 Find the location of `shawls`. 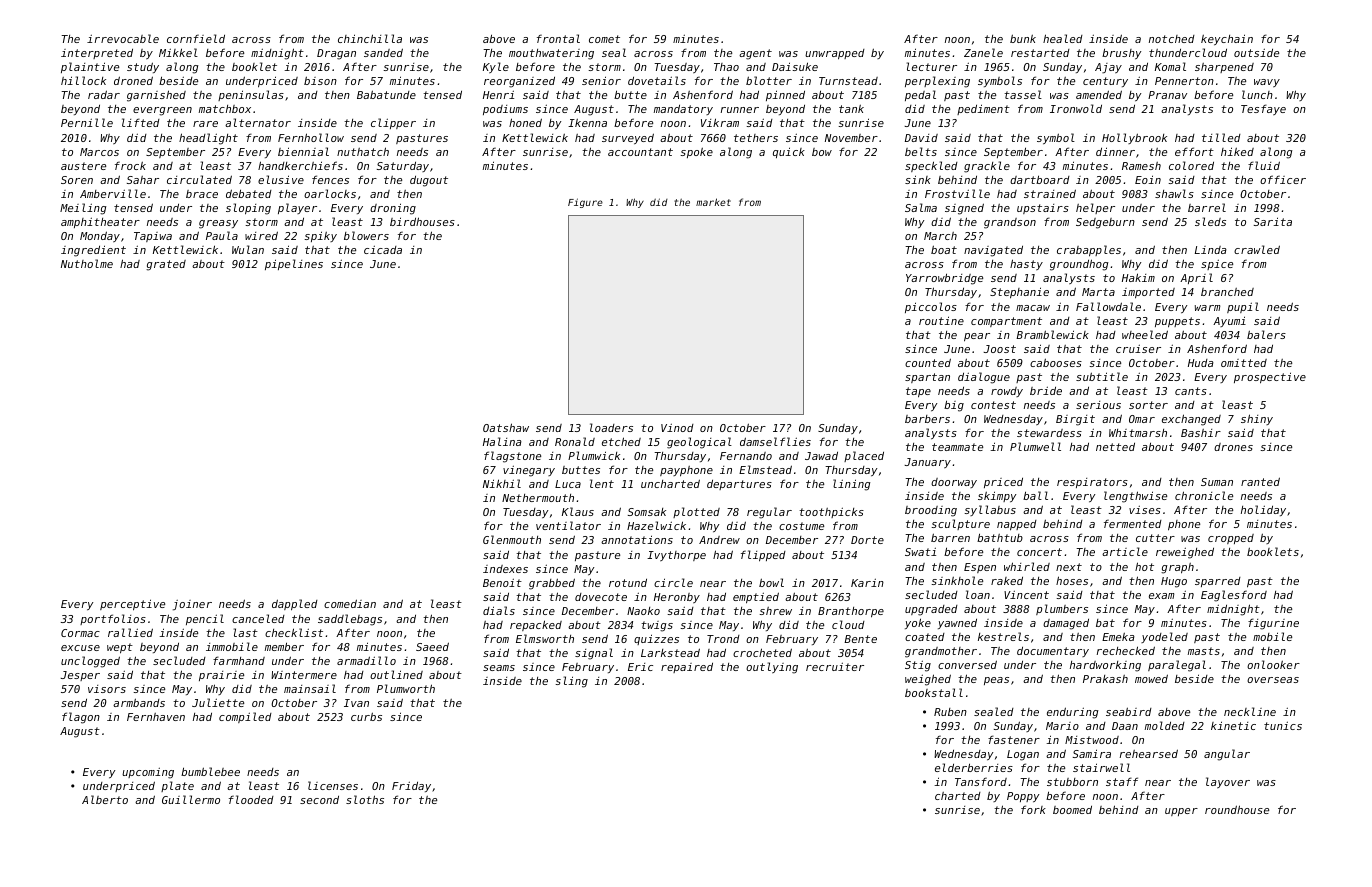

shawls is located at coordinates (1174, 193).
